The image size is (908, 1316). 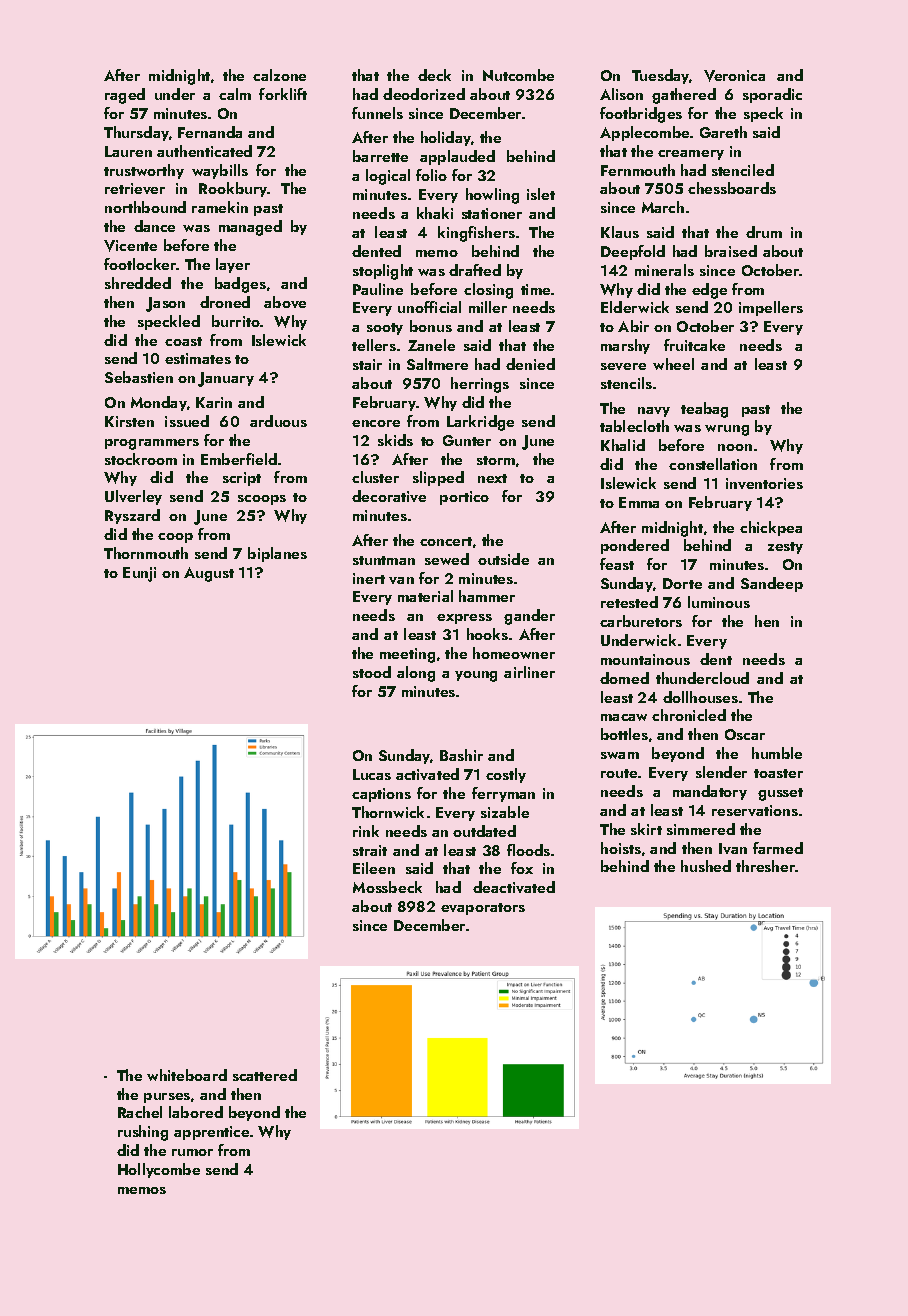 I want to click on Veronica, so click(x=734, y=76).
